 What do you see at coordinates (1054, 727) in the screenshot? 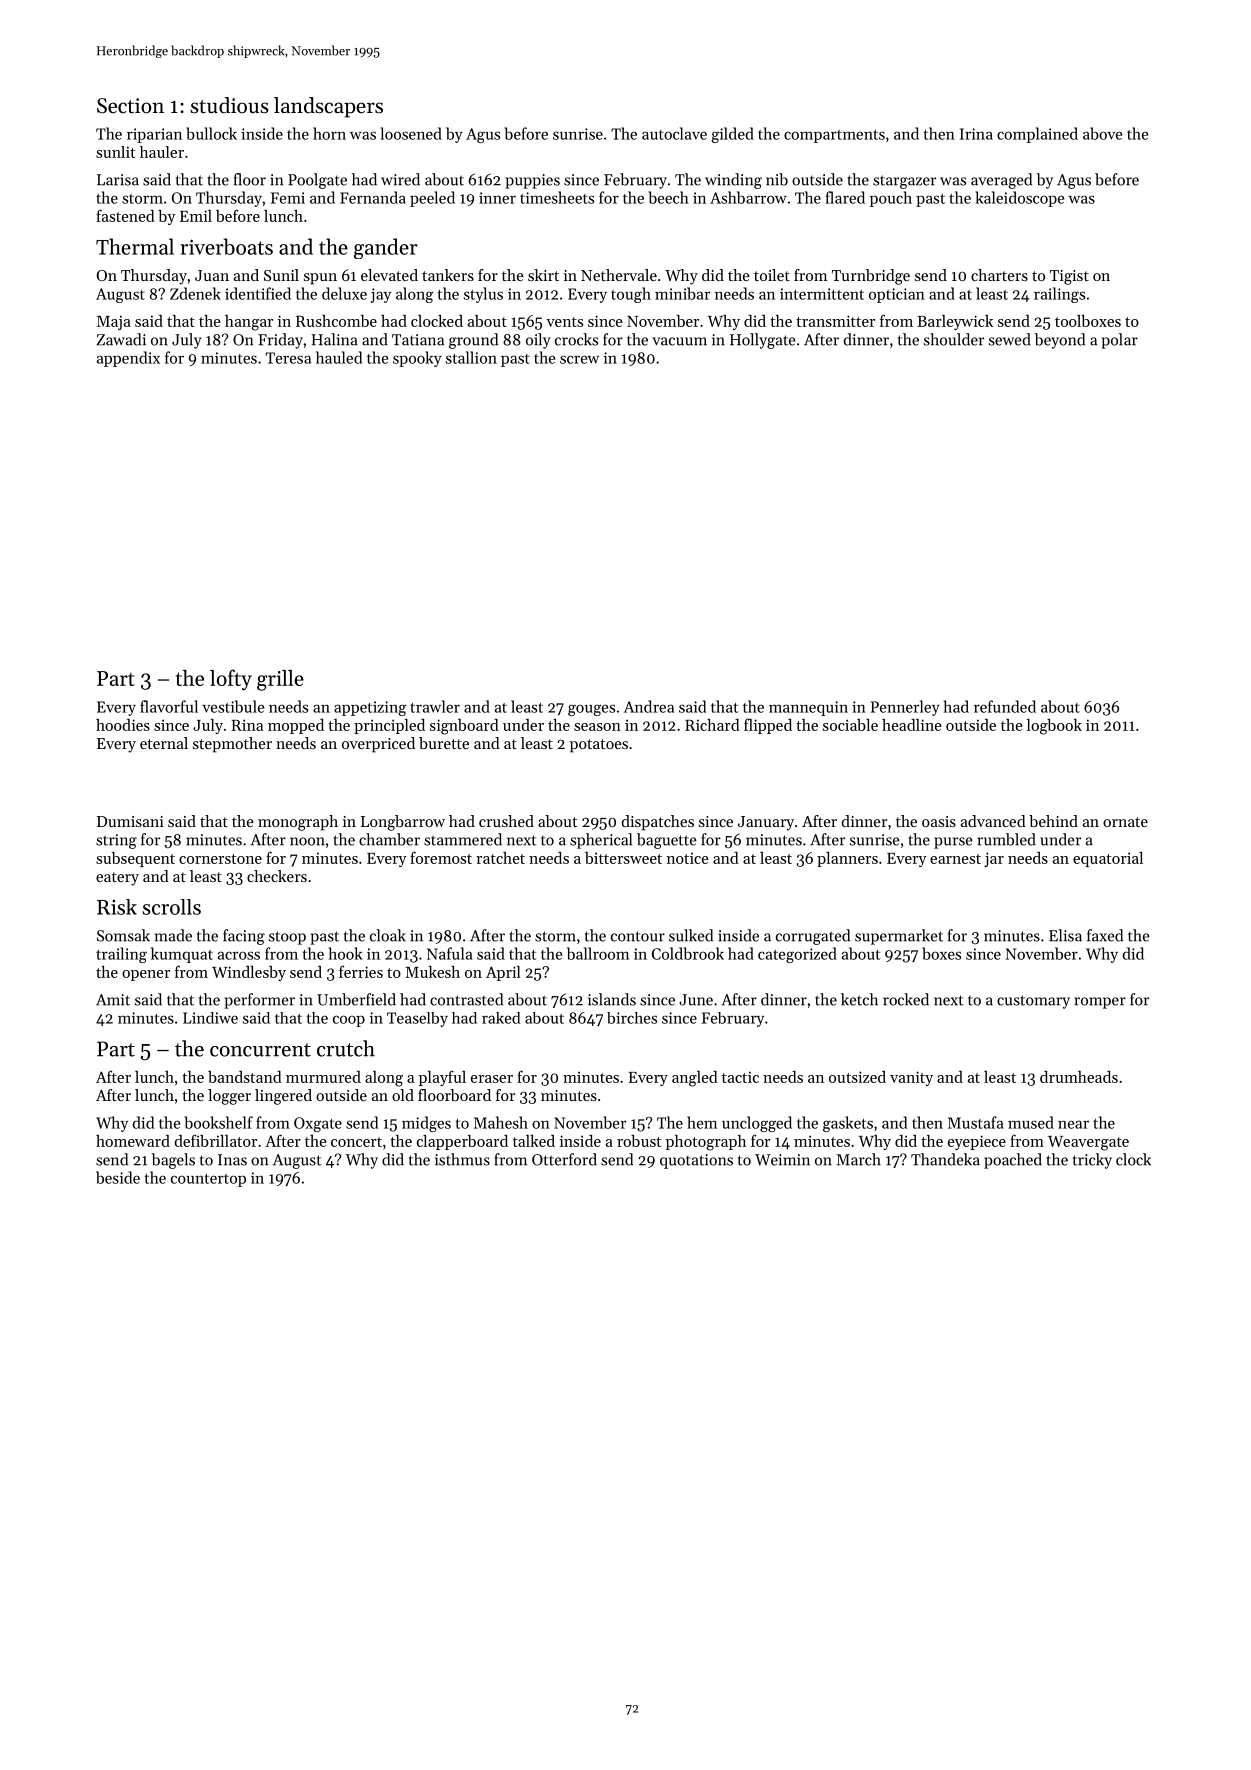
I see `logbook` at bounding box center [1054, 727].
